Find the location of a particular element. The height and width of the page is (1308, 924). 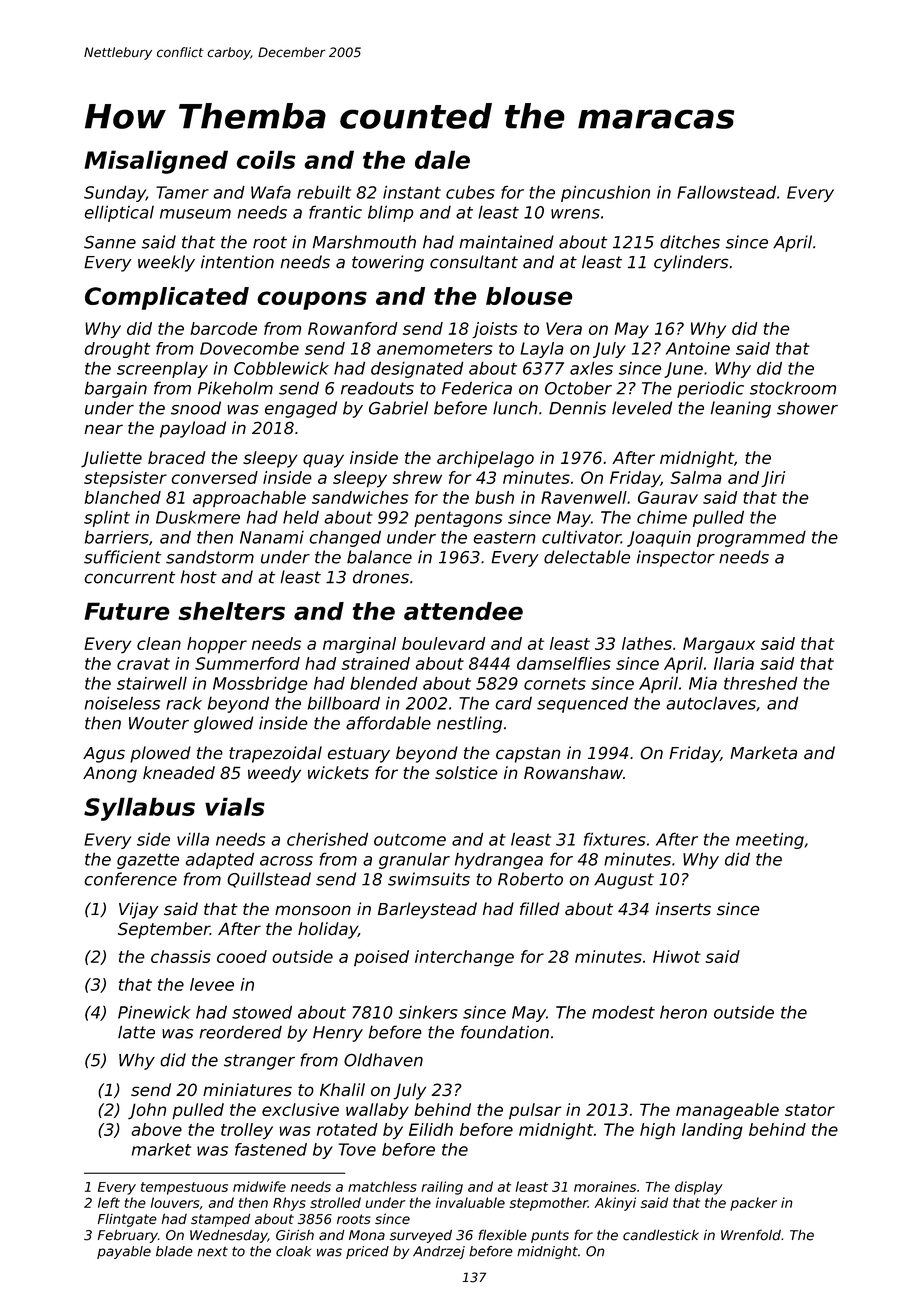

Hiwot is located at coordinates (677, 956).
